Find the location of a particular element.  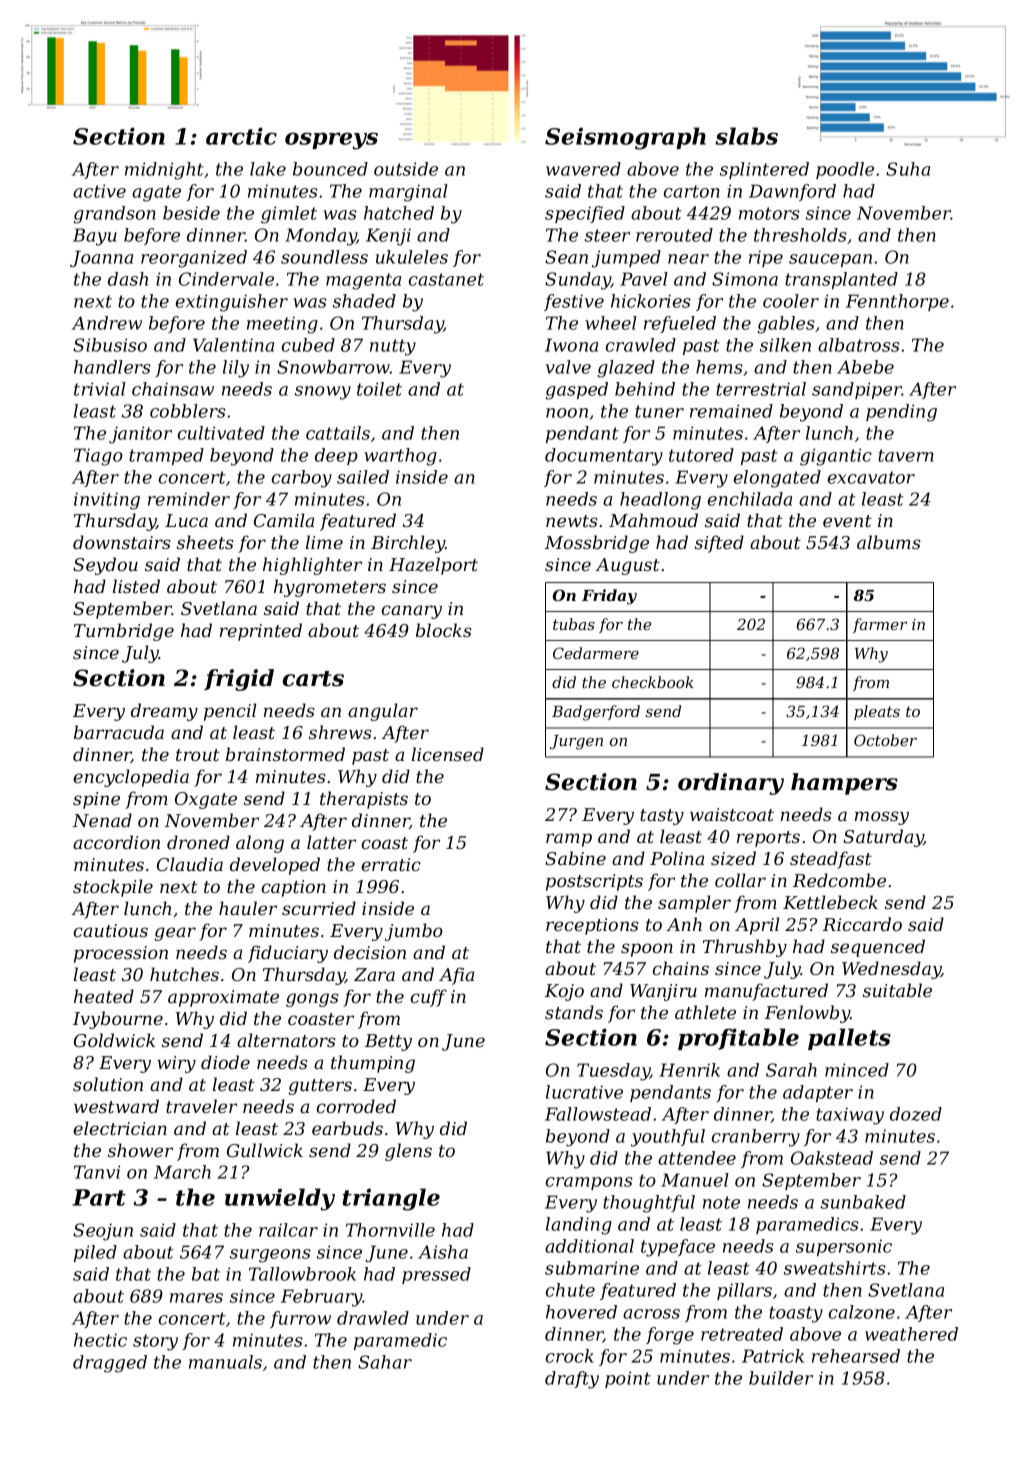

ukuleles is located at coordinates (412, 257).
